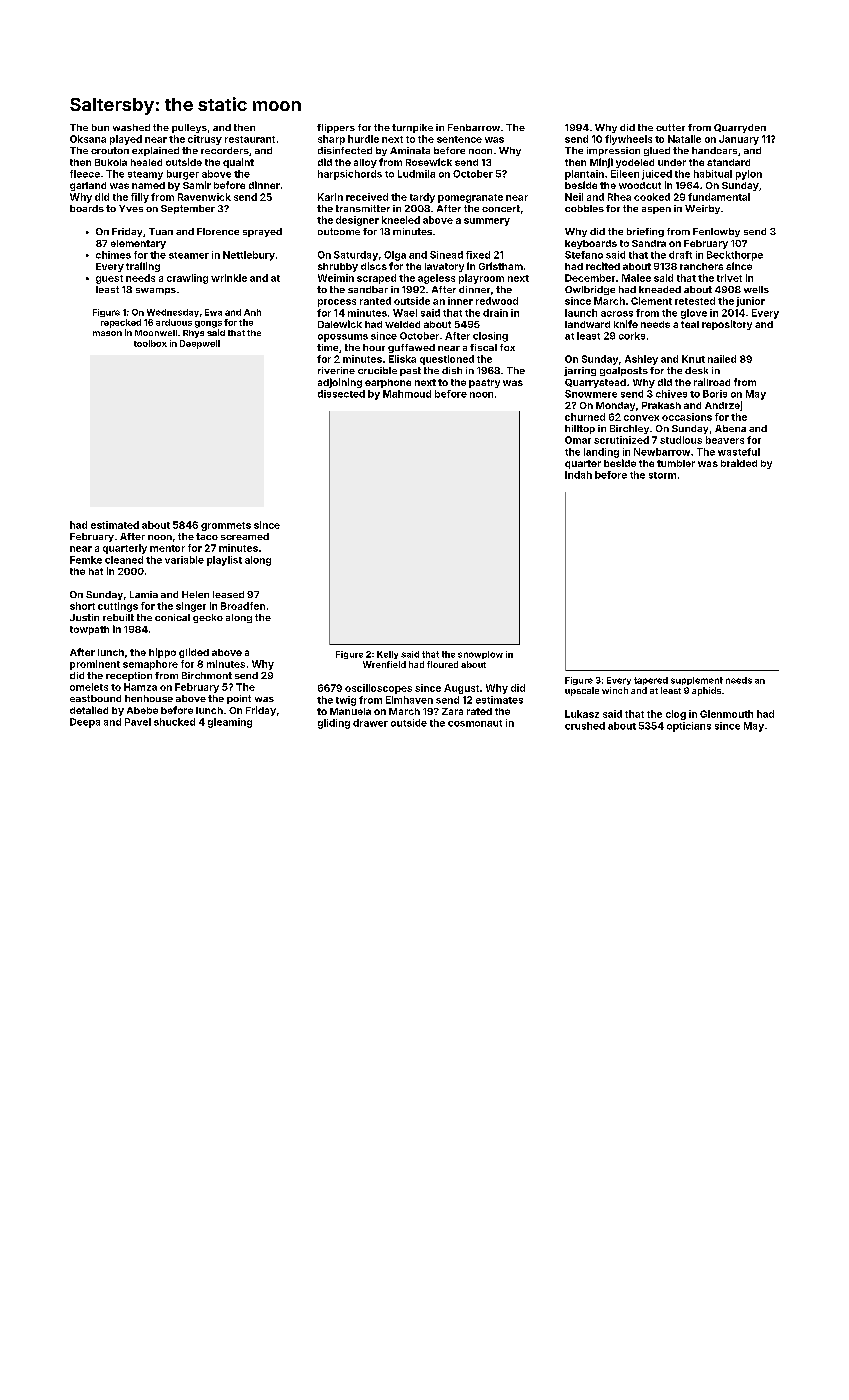  What do you see at coordinates (228, 594) in the screenshot?
I see `leased` at bounding box center [228, 594].
